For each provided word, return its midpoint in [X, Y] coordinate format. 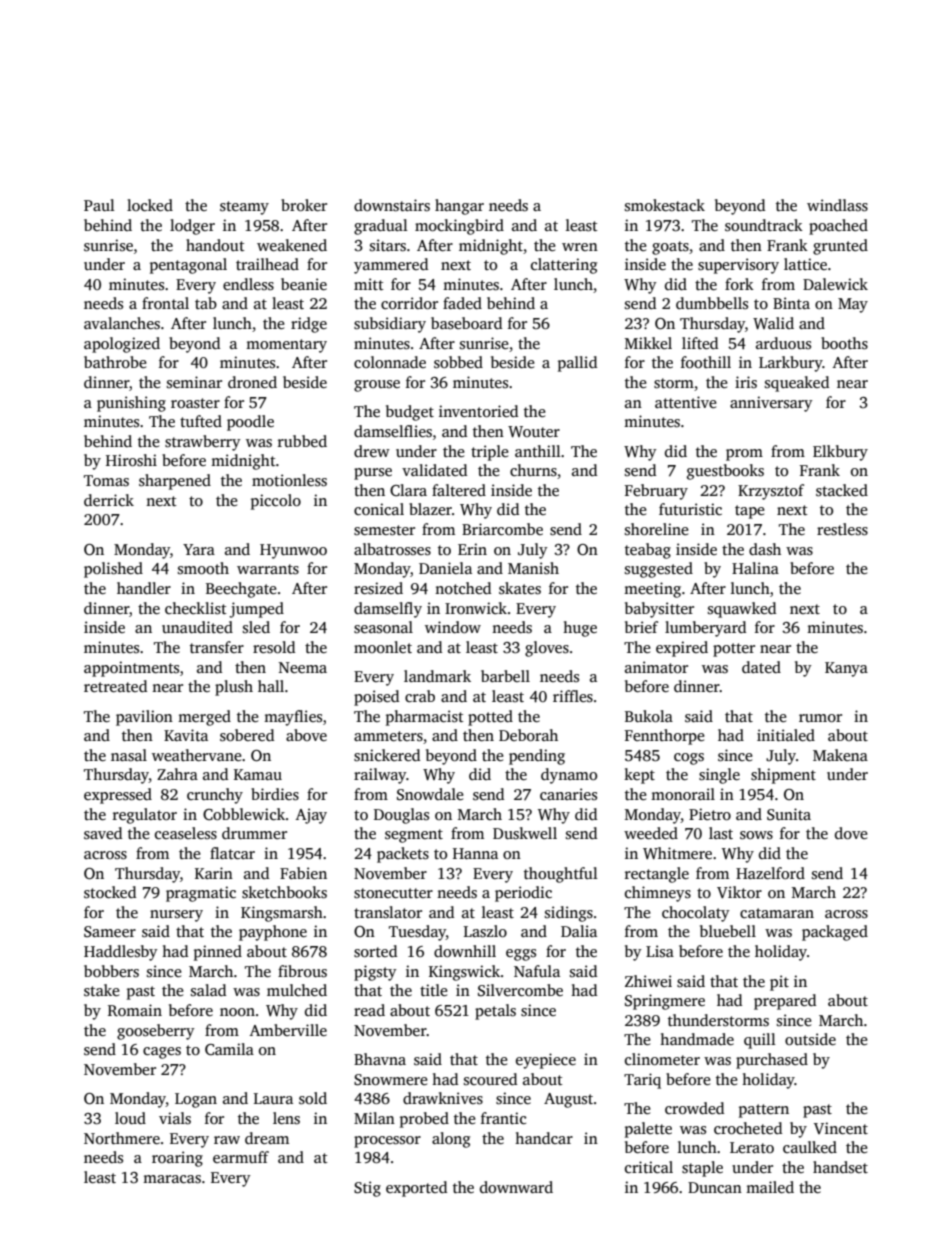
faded [462, 303]
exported [416, 1189]
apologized [122, 345]
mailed [770, 1187]
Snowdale [430, 794]
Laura [273, 1098]
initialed [786, 735]
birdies [275, 794]
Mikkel [648, 343]
